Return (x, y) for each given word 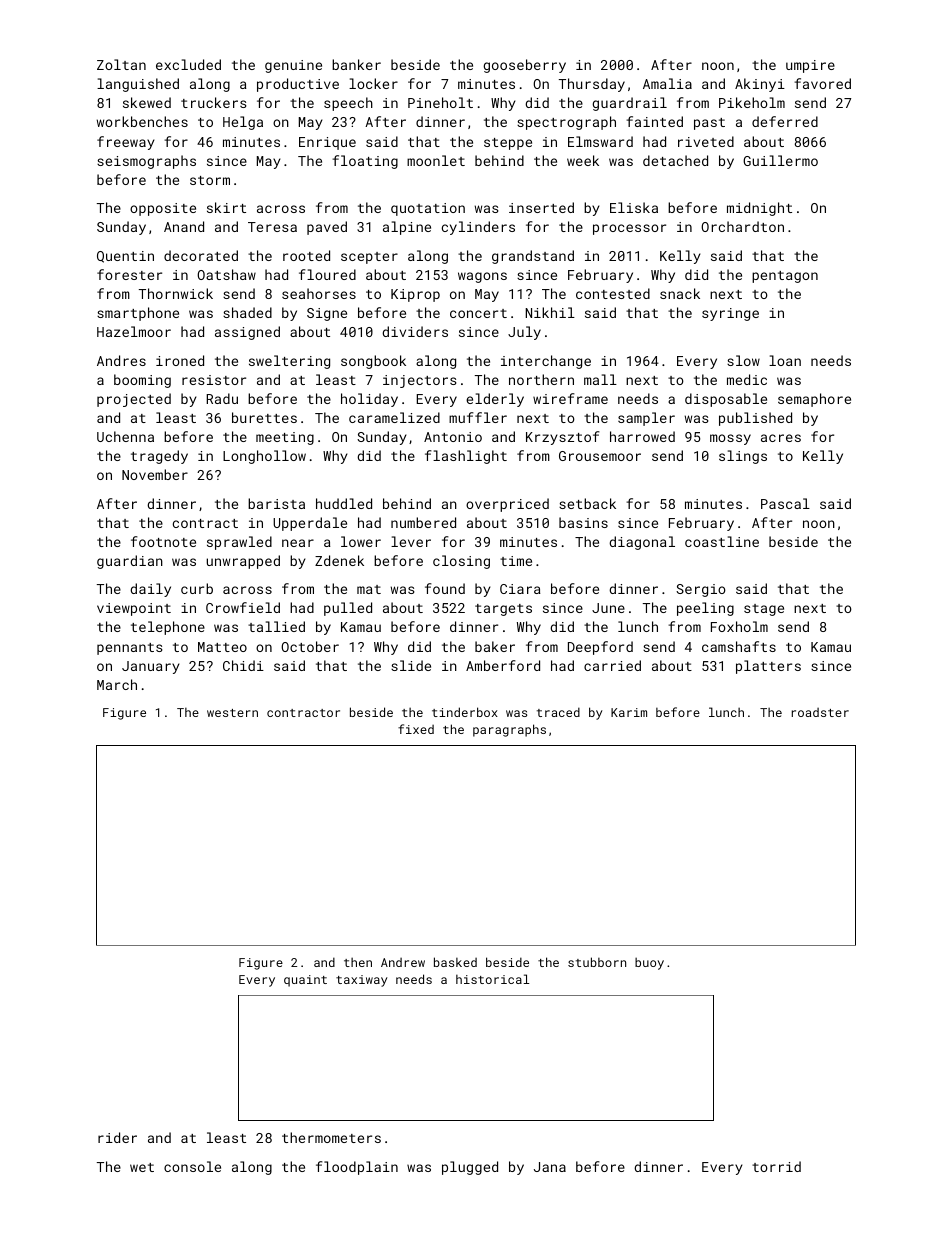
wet (142, 1167)
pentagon (785, 277)
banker (356, 64)
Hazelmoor (134, 331)
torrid (776, 1166)
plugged (470, 1168)
